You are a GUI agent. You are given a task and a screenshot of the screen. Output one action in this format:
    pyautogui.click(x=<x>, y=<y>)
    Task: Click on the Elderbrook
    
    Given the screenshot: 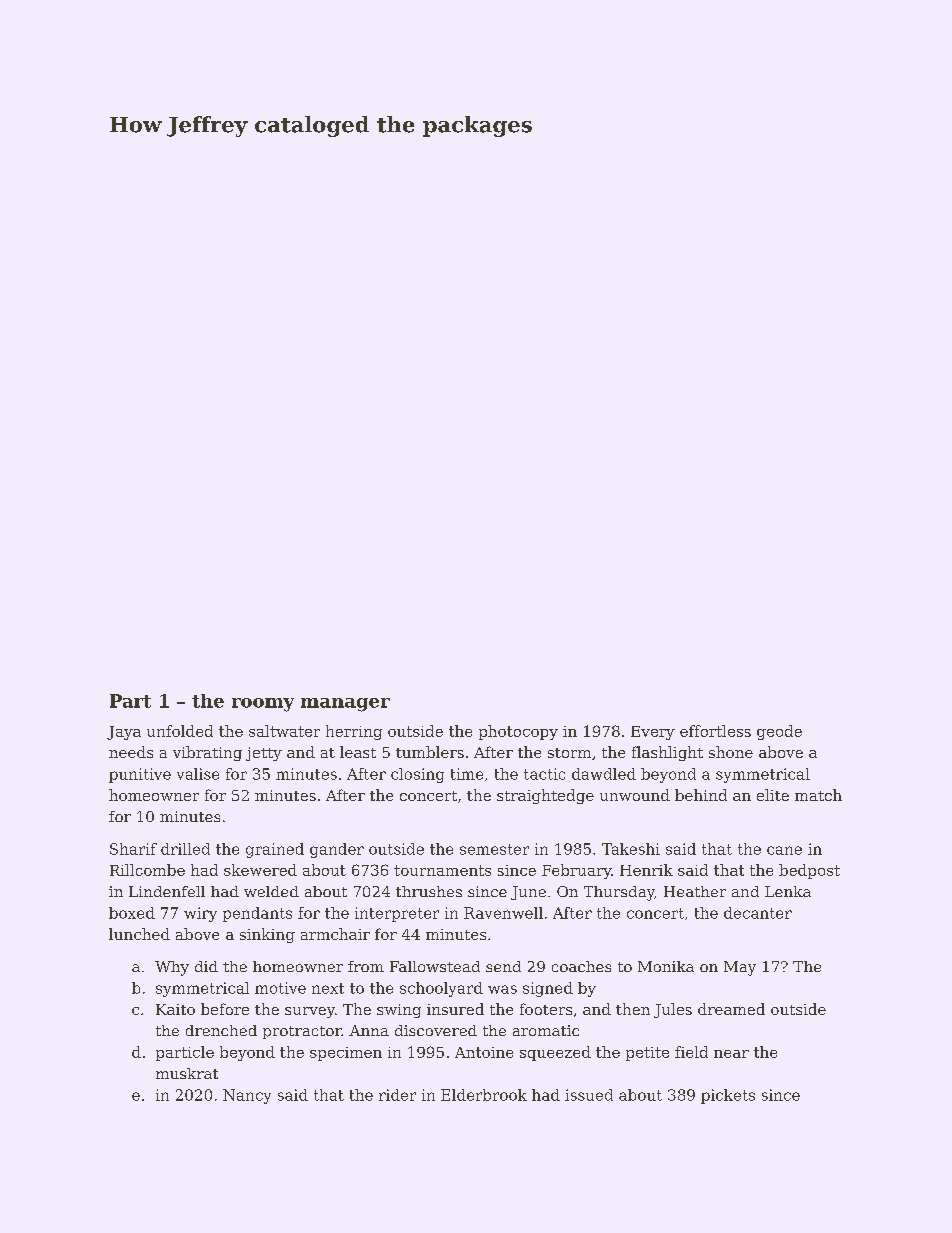 What is the action you would take?
    pyautogui.click(x=484, y=1095)
